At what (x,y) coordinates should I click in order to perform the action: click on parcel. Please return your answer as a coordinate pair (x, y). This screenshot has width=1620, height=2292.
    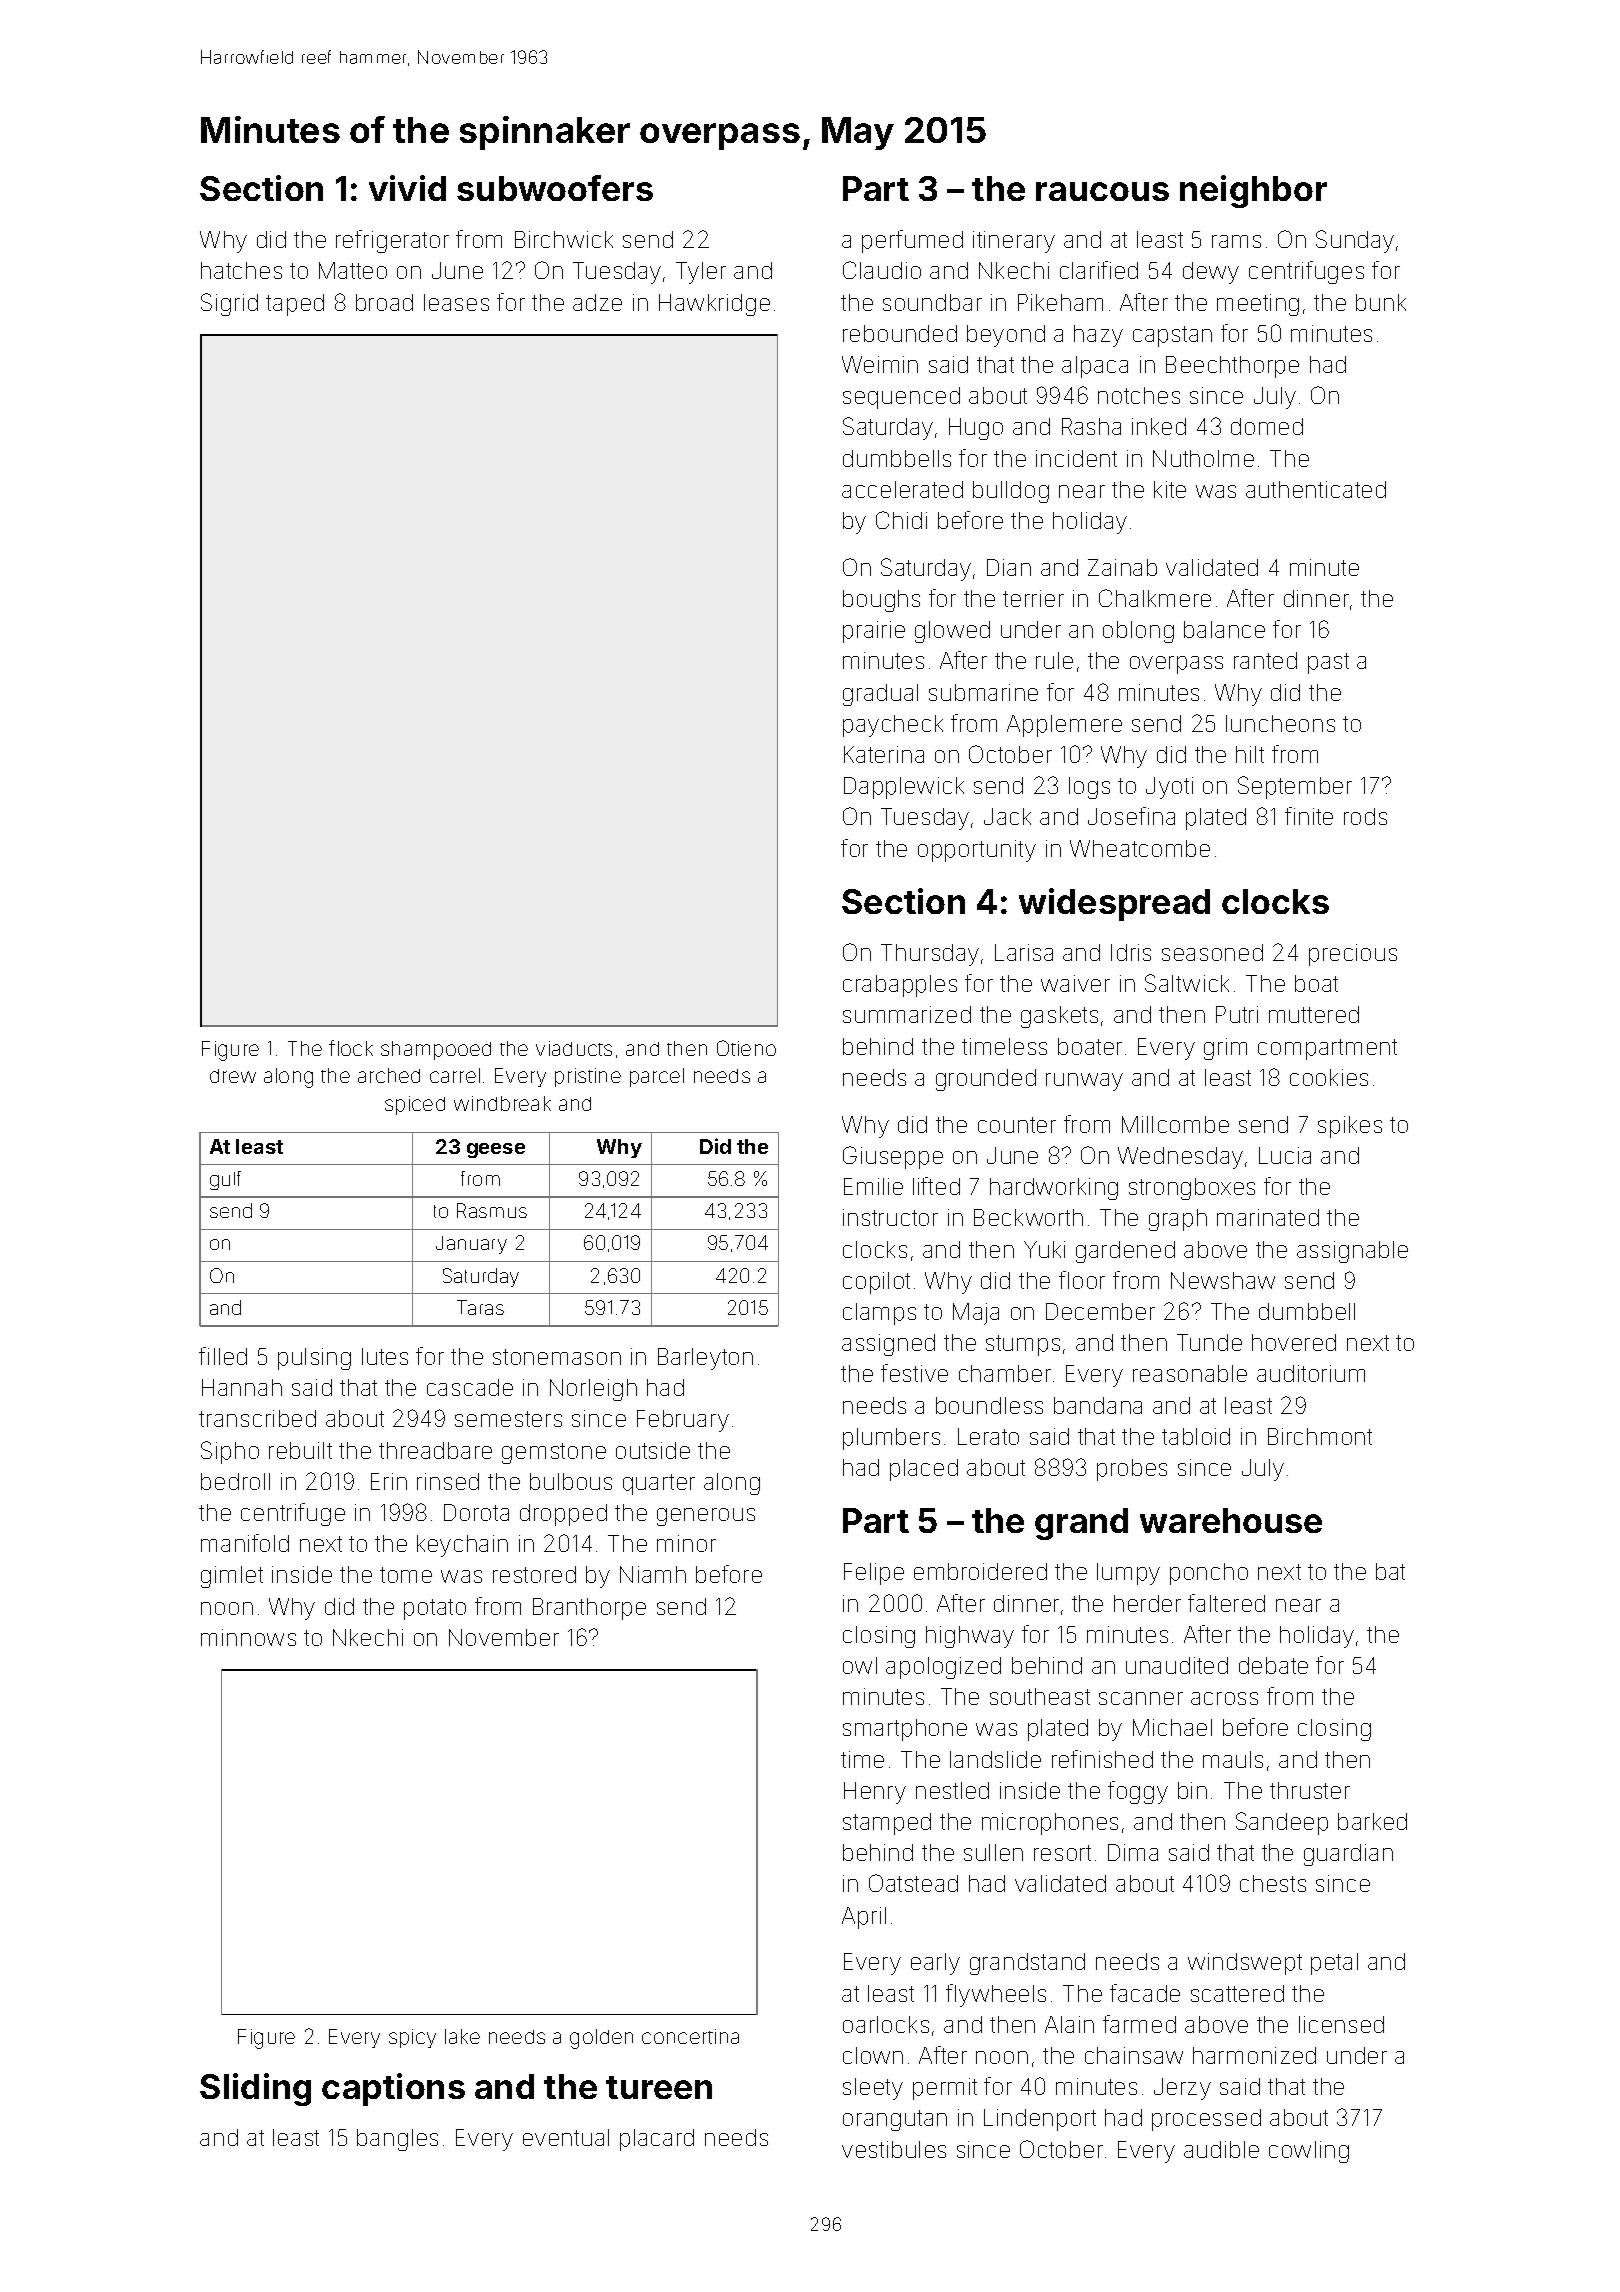
    Looking at the image, I should click on (657, 1077).
